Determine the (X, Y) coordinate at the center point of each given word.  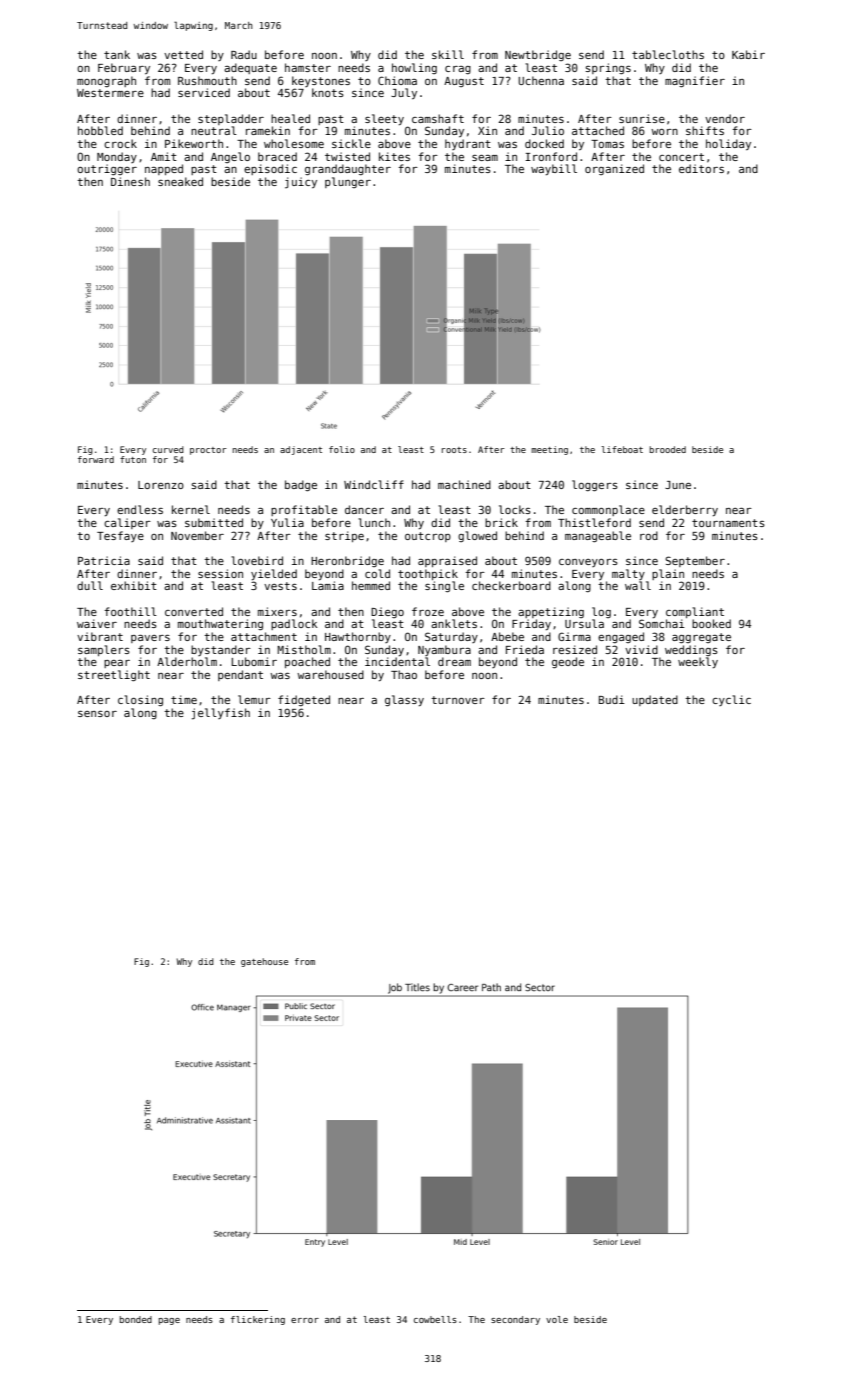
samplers (104, 650)
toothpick (428, 574)
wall (638, 585)
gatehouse (264, 962)
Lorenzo (161, 485)
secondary (515, 1320)
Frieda (525, 649)
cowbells (435, 1319)
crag (458, 70)
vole (557, 1319)
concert (681, 157)
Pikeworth (194, 143)
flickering (258, 1320)
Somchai (662, 623)
